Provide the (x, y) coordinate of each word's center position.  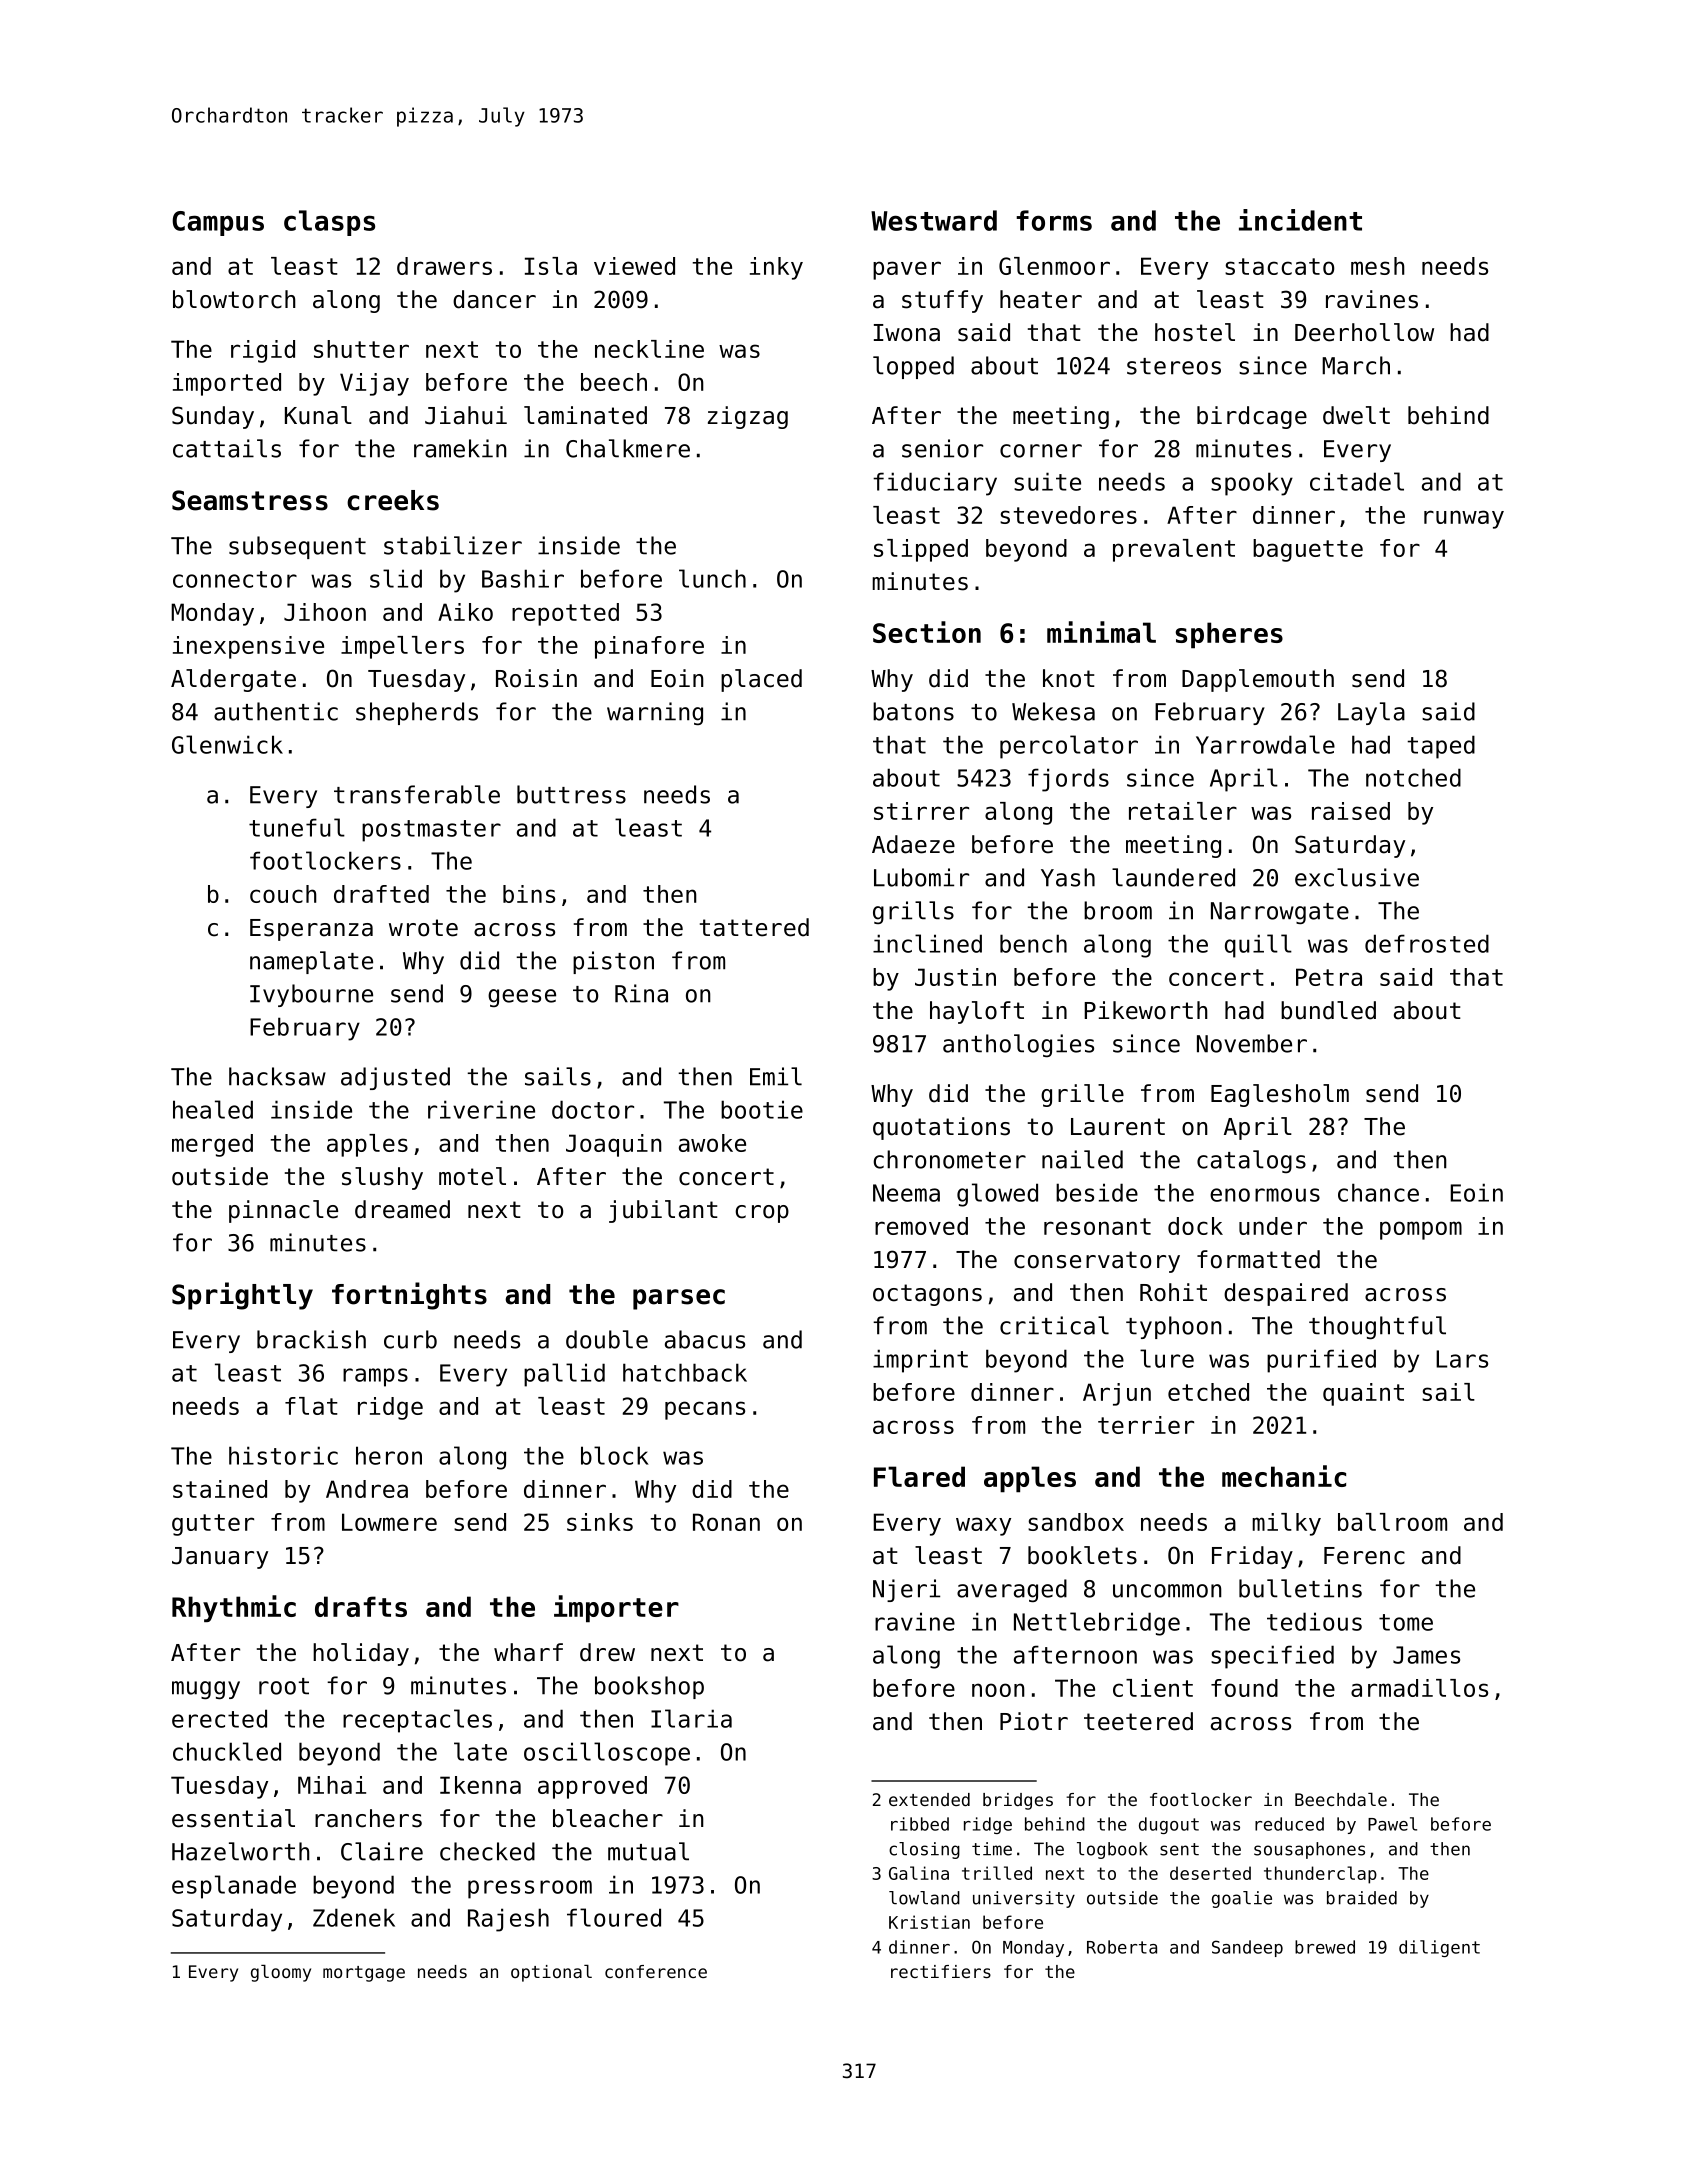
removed (921, 1226)
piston (613, 962)
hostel (1195, 332)
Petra (1329, 977)
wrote (423, 928)
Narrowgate (1280, 913)
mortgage (364, 1974)
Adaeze (913, 844)
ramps (375, 1377)
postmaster (431, 831)
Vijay (374, 384)
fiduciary (935, 484)
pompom (1421, 1230)
